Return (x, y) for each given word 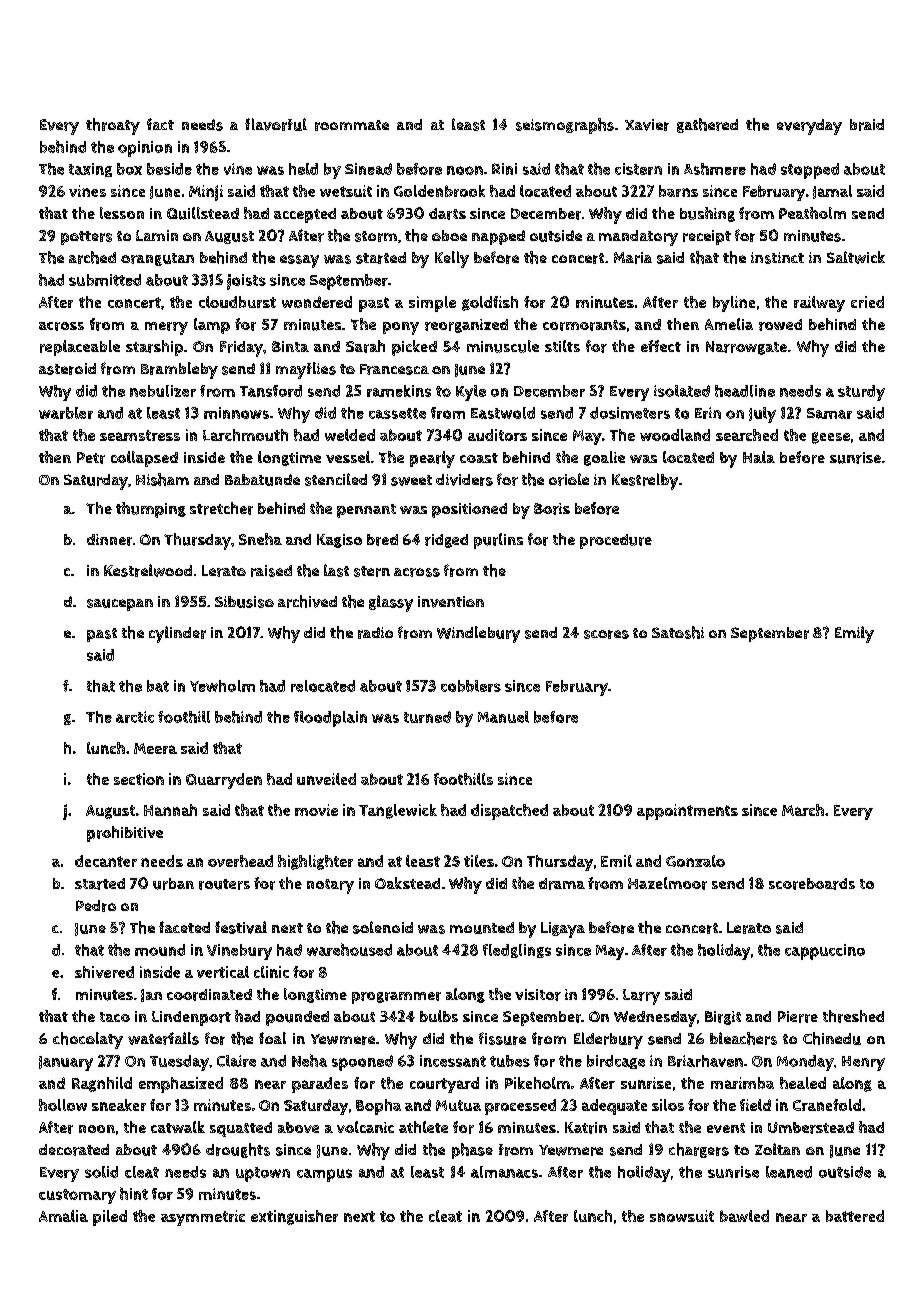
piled (110, 1218)
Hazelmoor (667, 883)
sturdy (861, 393)
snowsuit (682, 1216)
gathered (707, 125)
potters (86, 238)
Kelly (452, 259)
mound (160, 950)
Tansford (271, 391)
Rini (504, 169)
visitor (538, 995)
